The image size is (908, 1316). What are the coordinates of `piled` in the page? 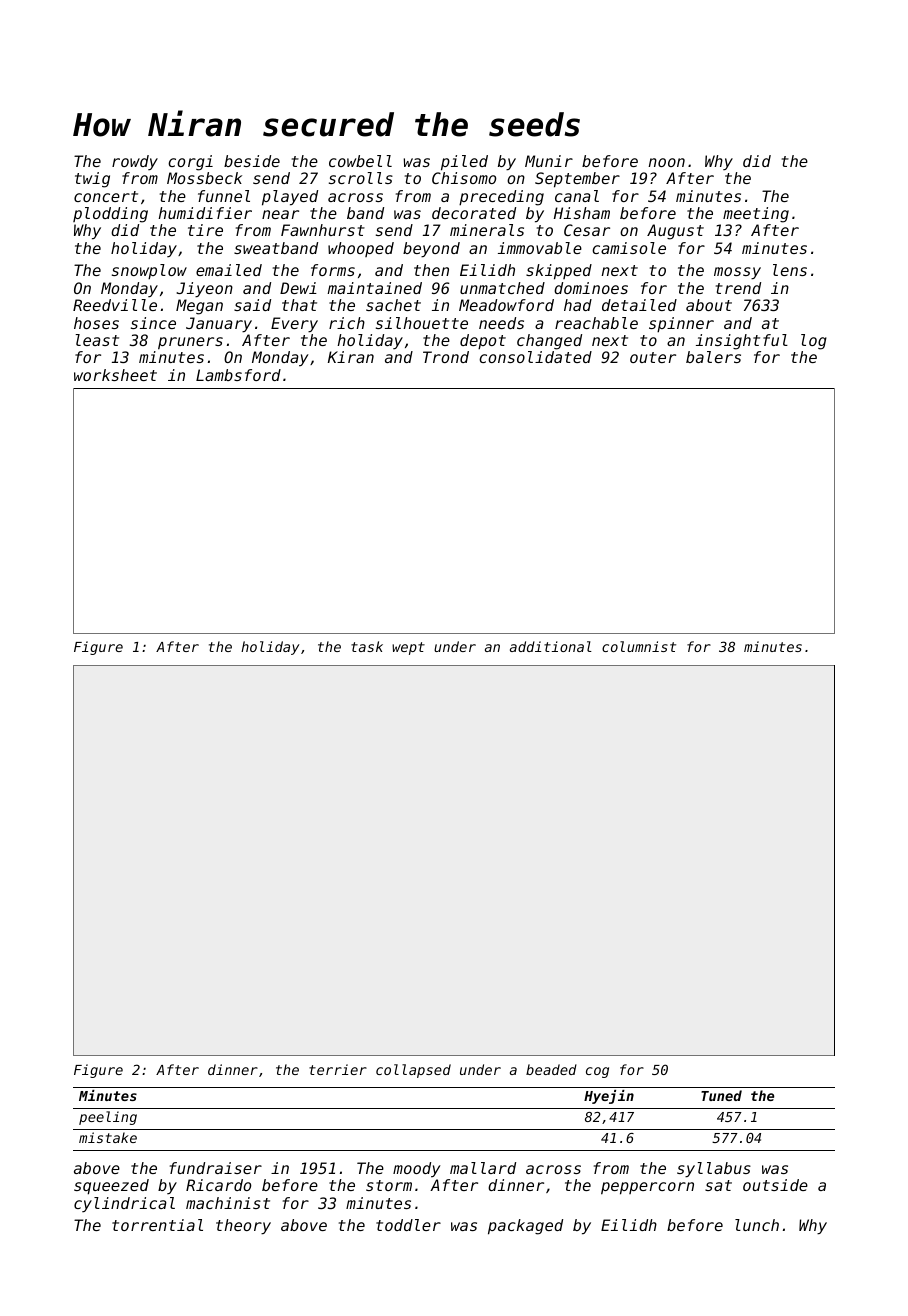 It's located at (464, 163).
